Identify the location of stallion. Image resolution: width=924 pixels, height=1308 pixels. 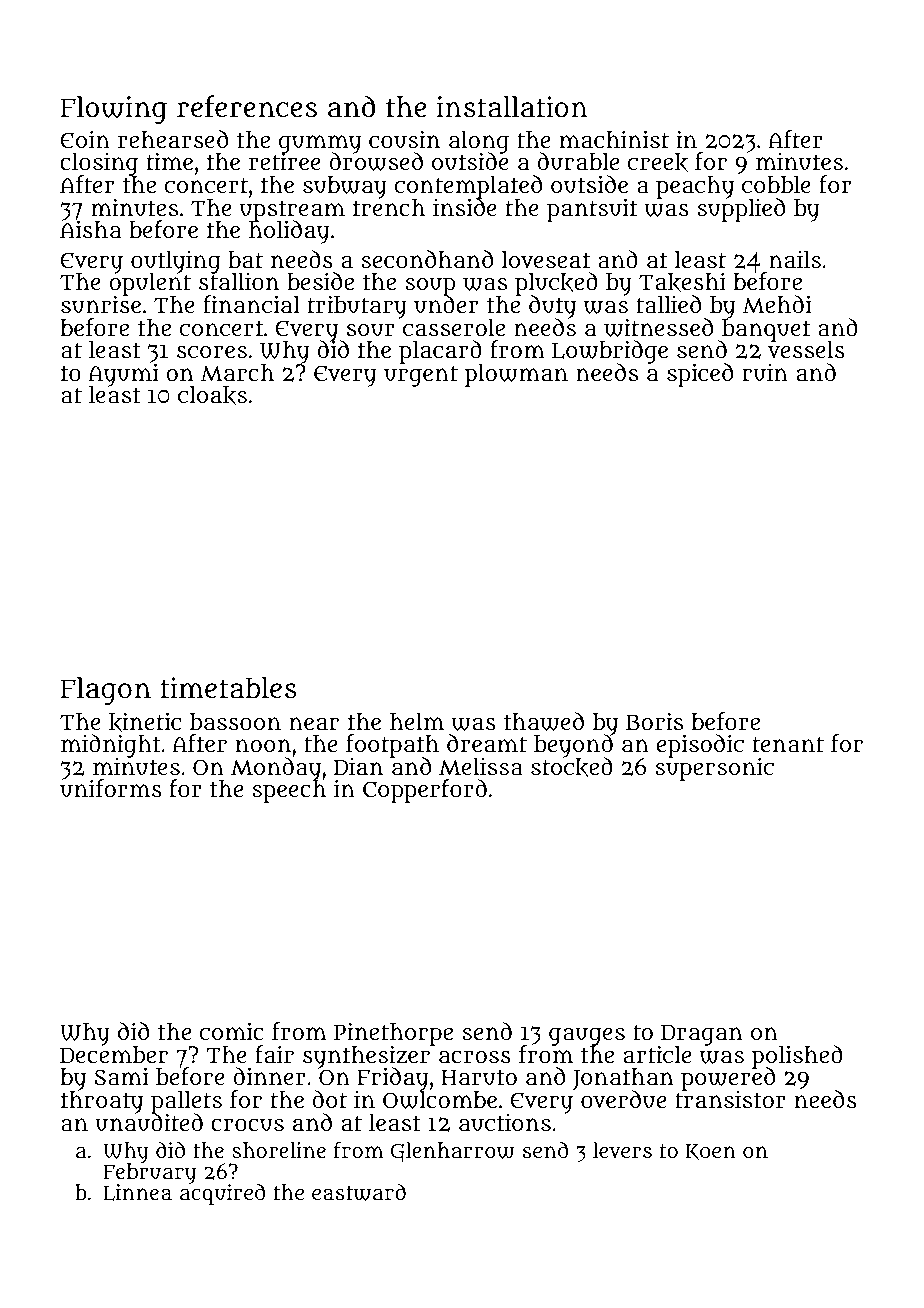
(239, 282).
